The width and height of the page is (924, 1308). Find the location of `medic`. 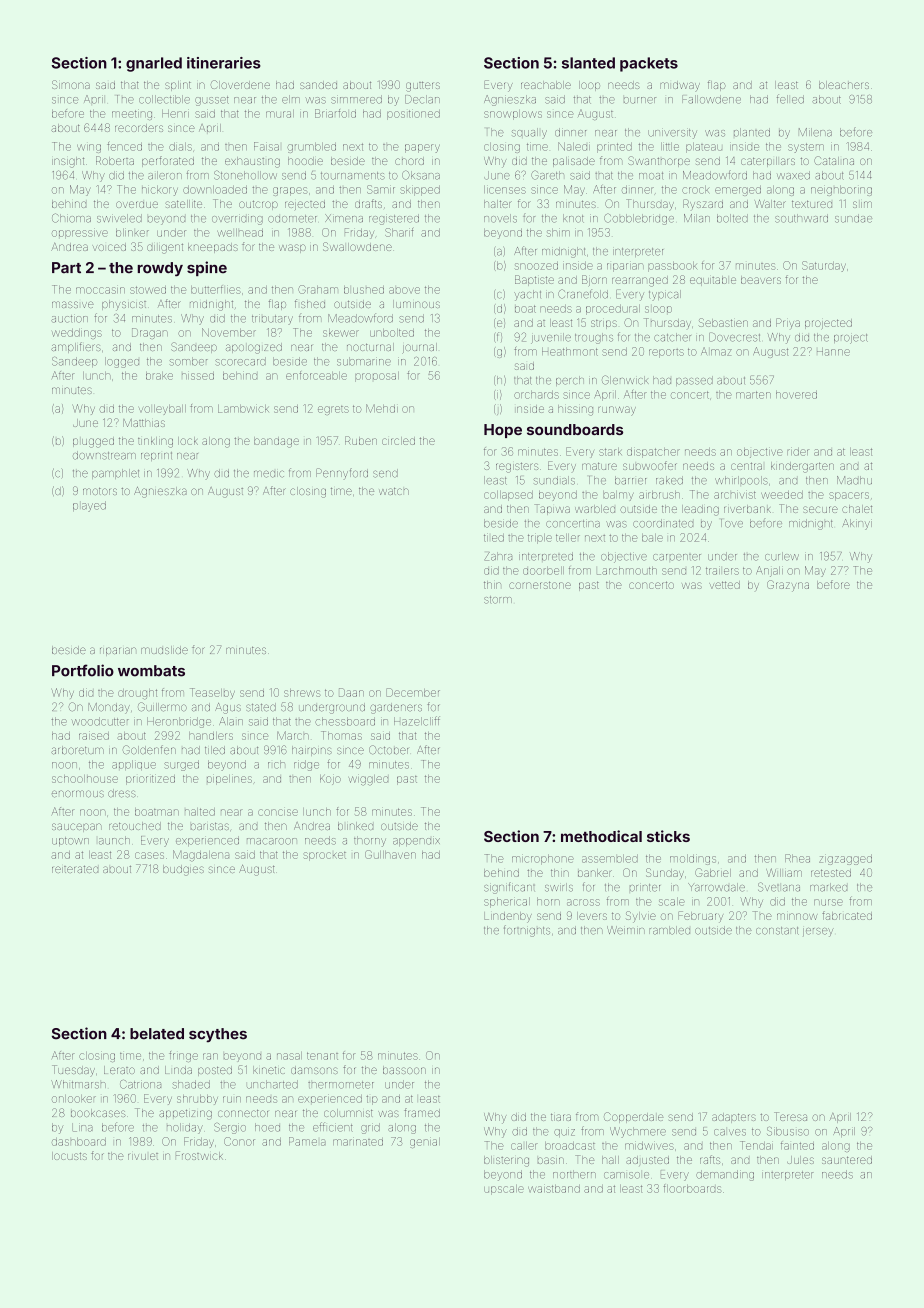

medic is located at coordinates (269, 474).
